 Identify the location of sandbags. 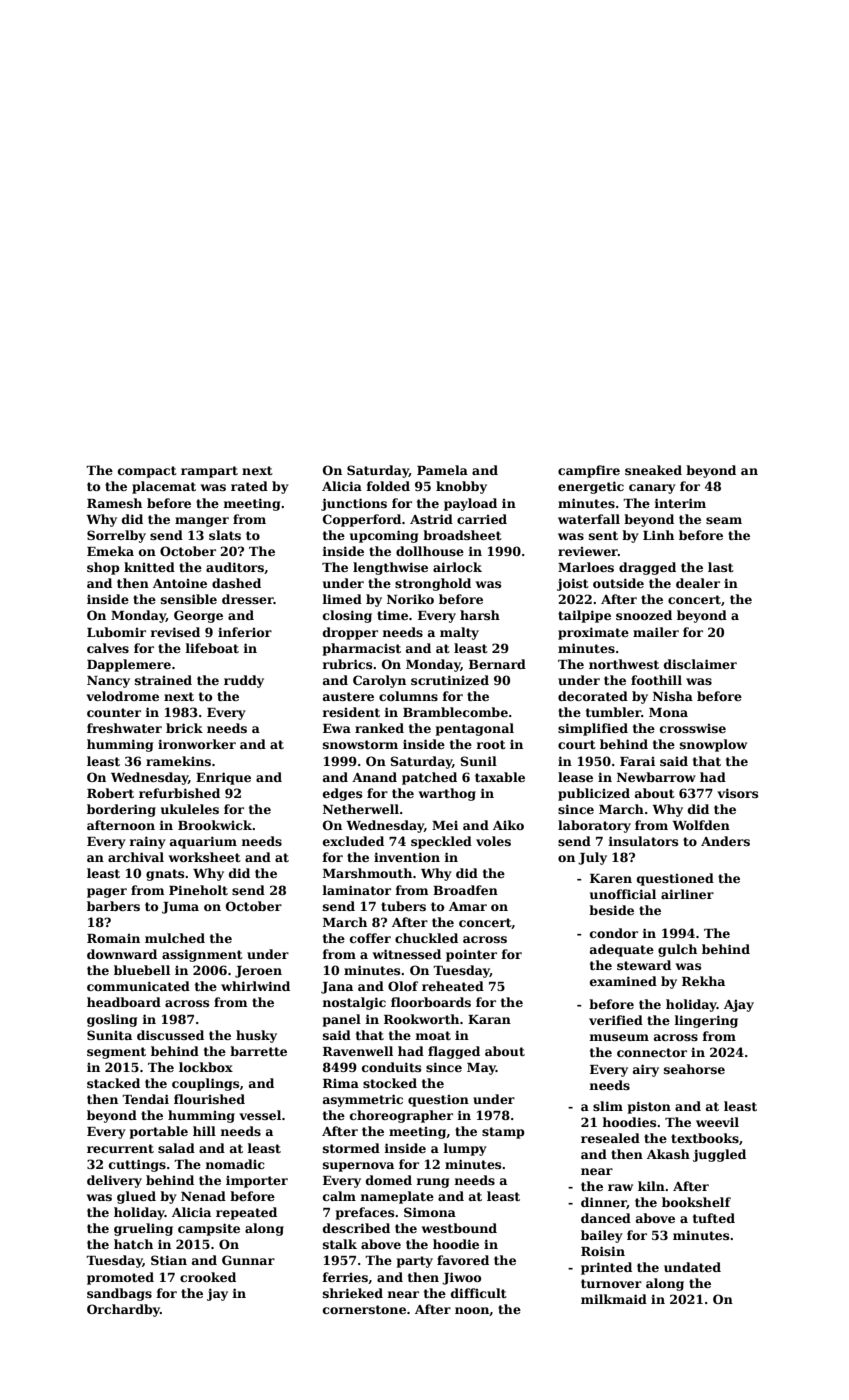
(119, 1294).
